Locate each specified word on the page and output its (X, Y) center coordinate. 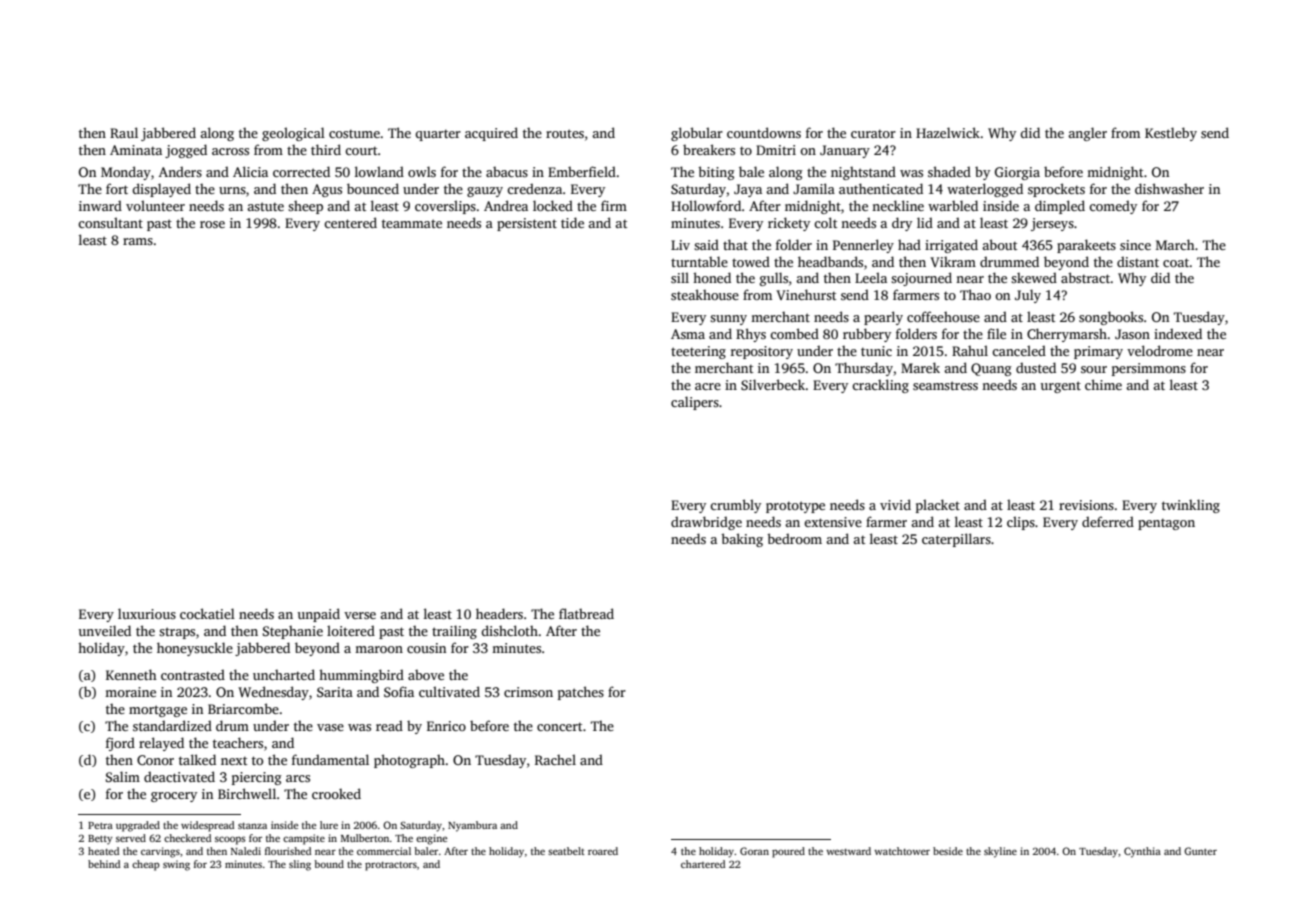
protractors (391, 866)
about (999, 244)
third (326, 149)
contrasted (193, 674)
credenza (534, 188)
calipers (695, 403)
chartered (703, 864)
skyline (1000, 852)
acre (708, 386)
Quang (991, 369)
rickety (789, 224)
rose (212, 224)
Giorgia (1017, 173)
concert (559, 726)
